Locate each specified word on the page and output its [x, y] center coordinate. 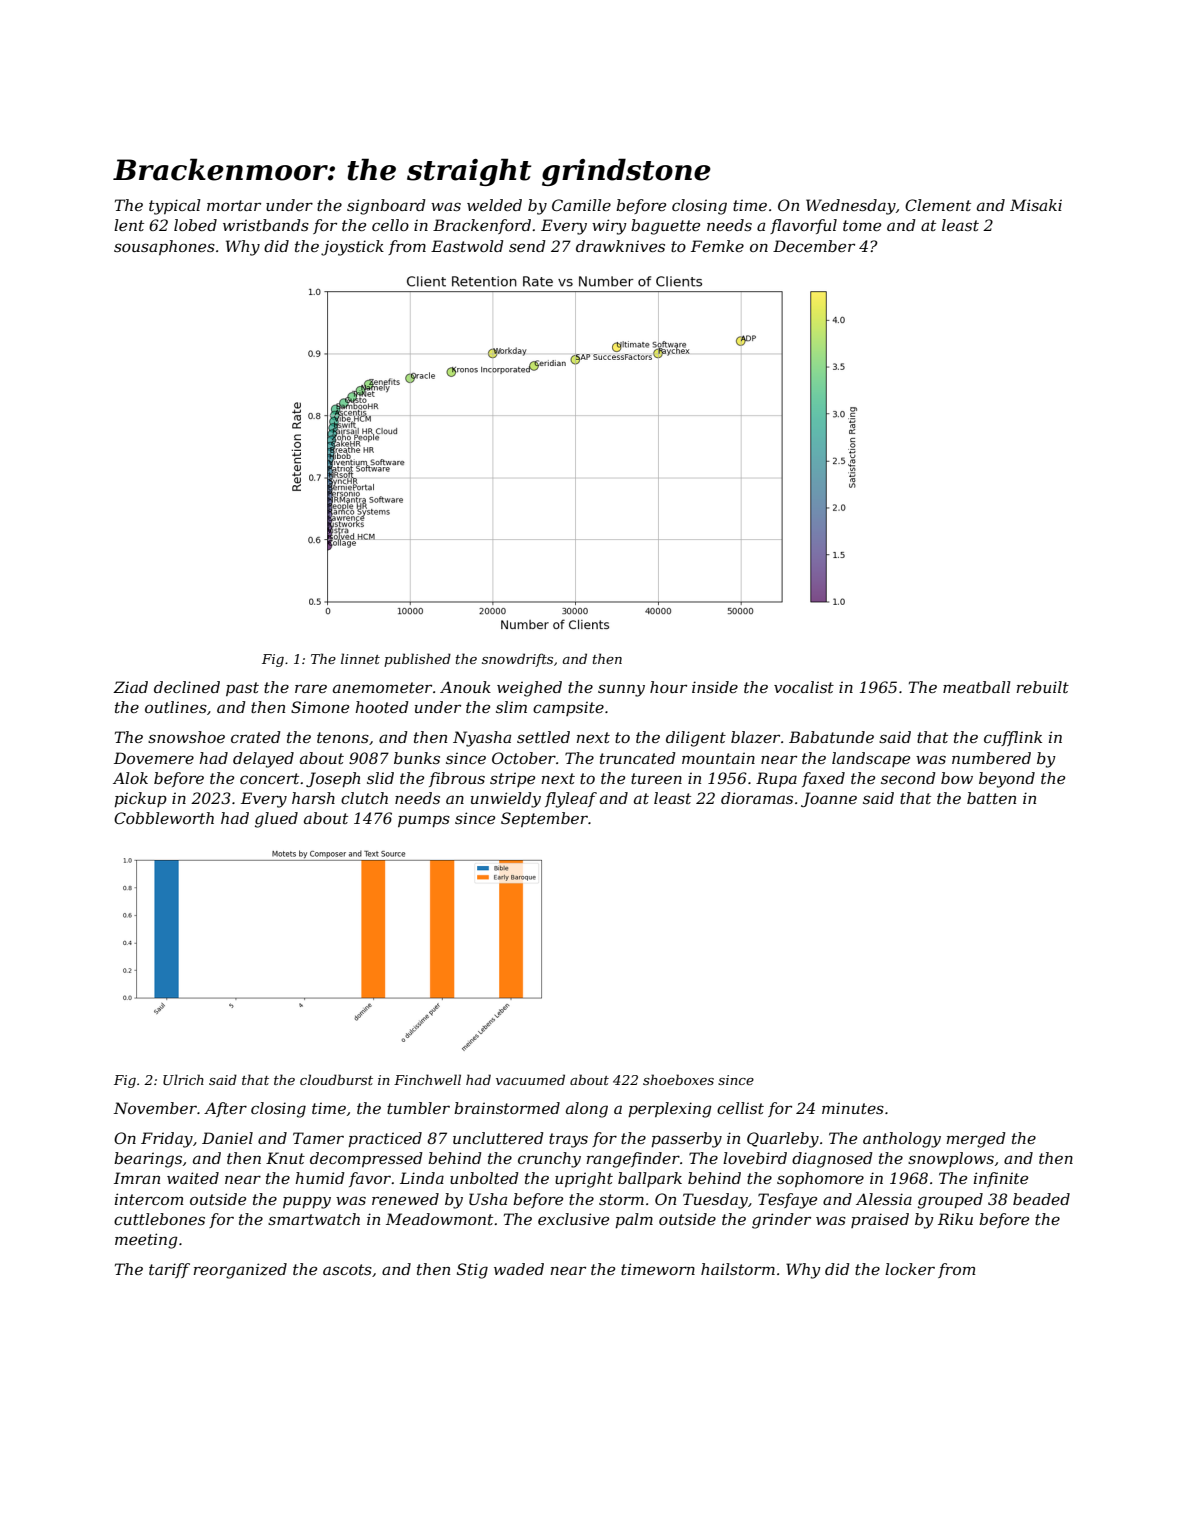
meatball [977, 687]
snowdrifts [517, 660]
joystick [352, 248]
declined [187, 687]
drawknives [620, 246]
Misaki [1036, 205]
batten [991, 798]
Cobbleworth [164, 818]
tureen [656, 778]
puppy [307, 1202]
